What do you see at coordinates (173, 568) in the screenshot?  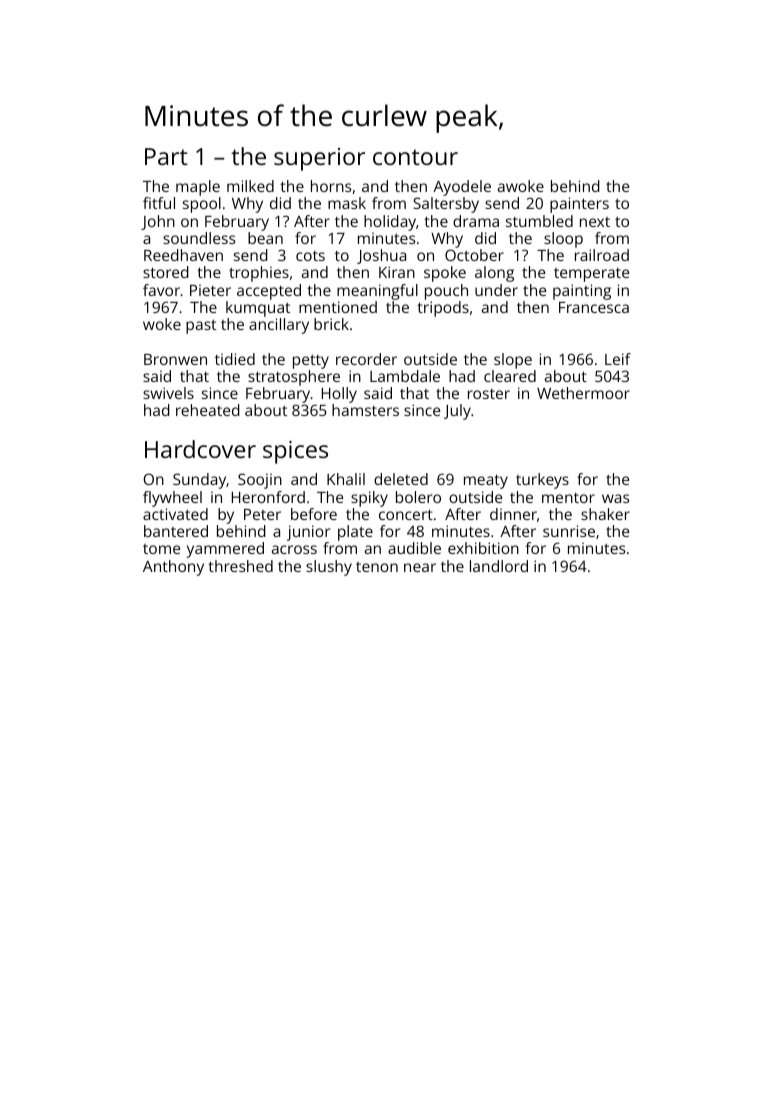 I see `Anthony` at bounding box center [173, 568].
